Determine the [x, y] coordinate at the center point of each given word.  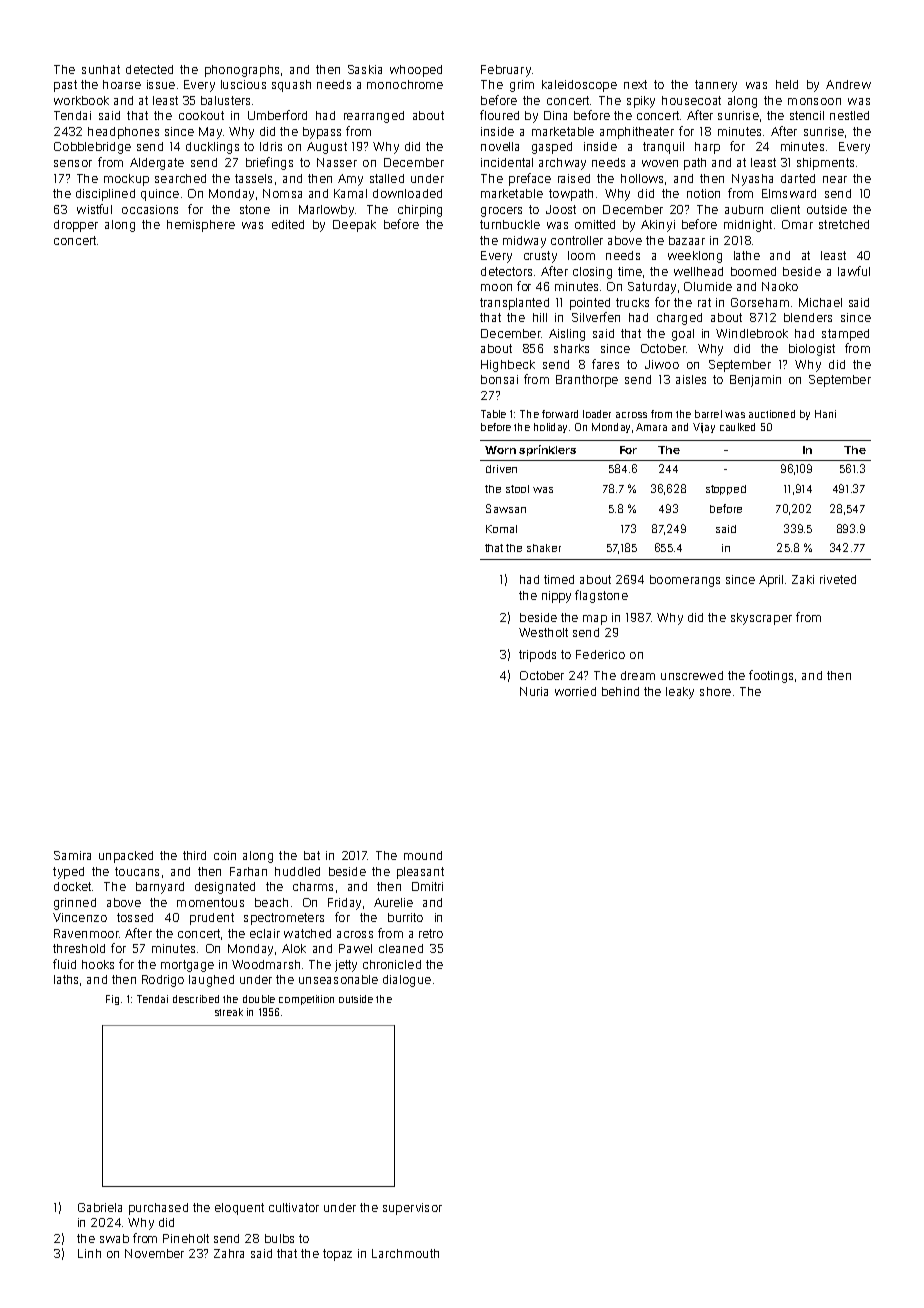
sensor [73, 163]
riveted [838, 579]
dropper [76, 226]
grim [522, 86]
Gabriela [100, 1207]
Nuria [534, 691]
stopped [726, 490]
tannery [716, 86]
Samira [72, 855]
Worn [500, 450]
